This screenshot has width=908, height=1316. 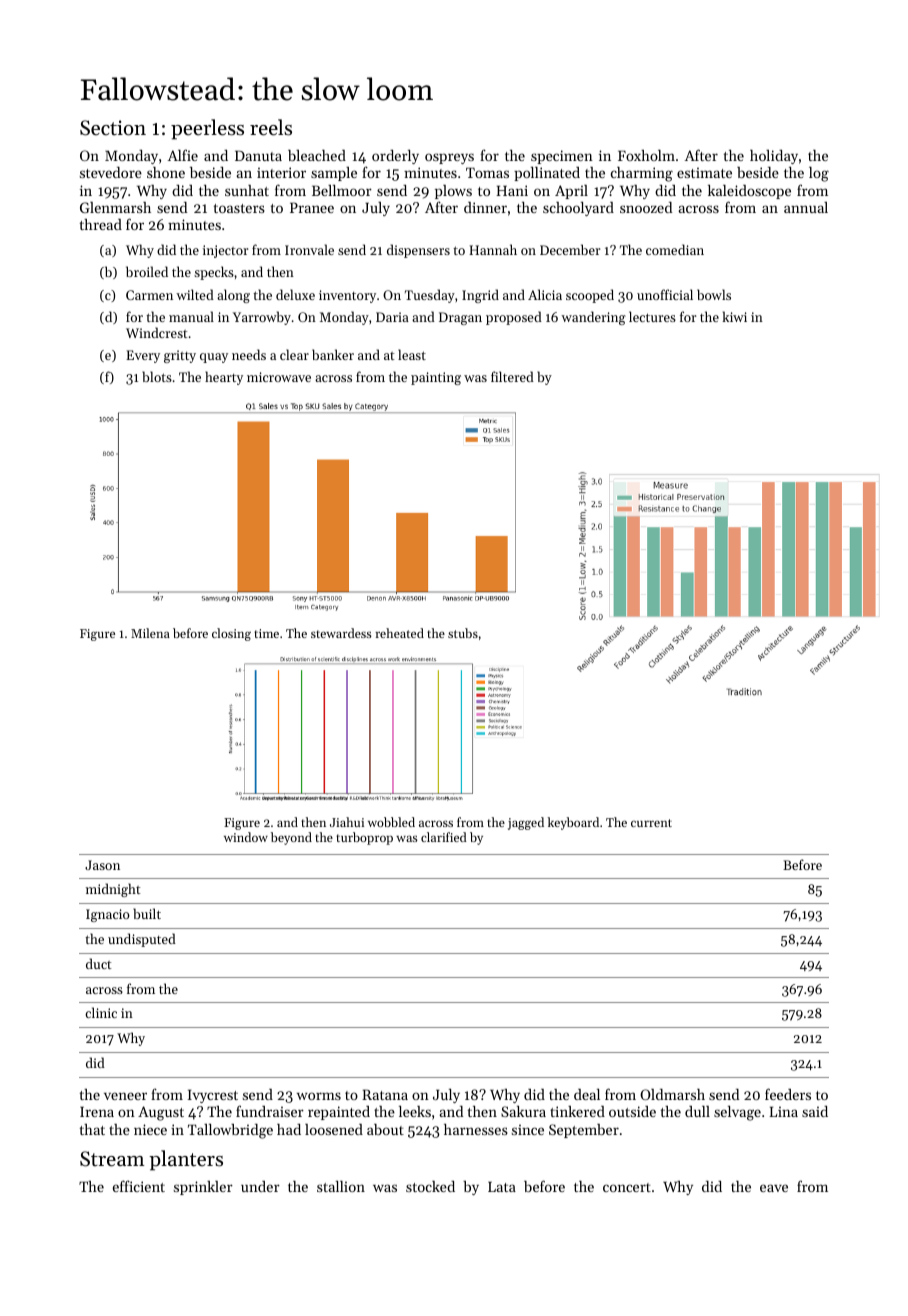 I want to click on manual, so click(x=191, y=316).
